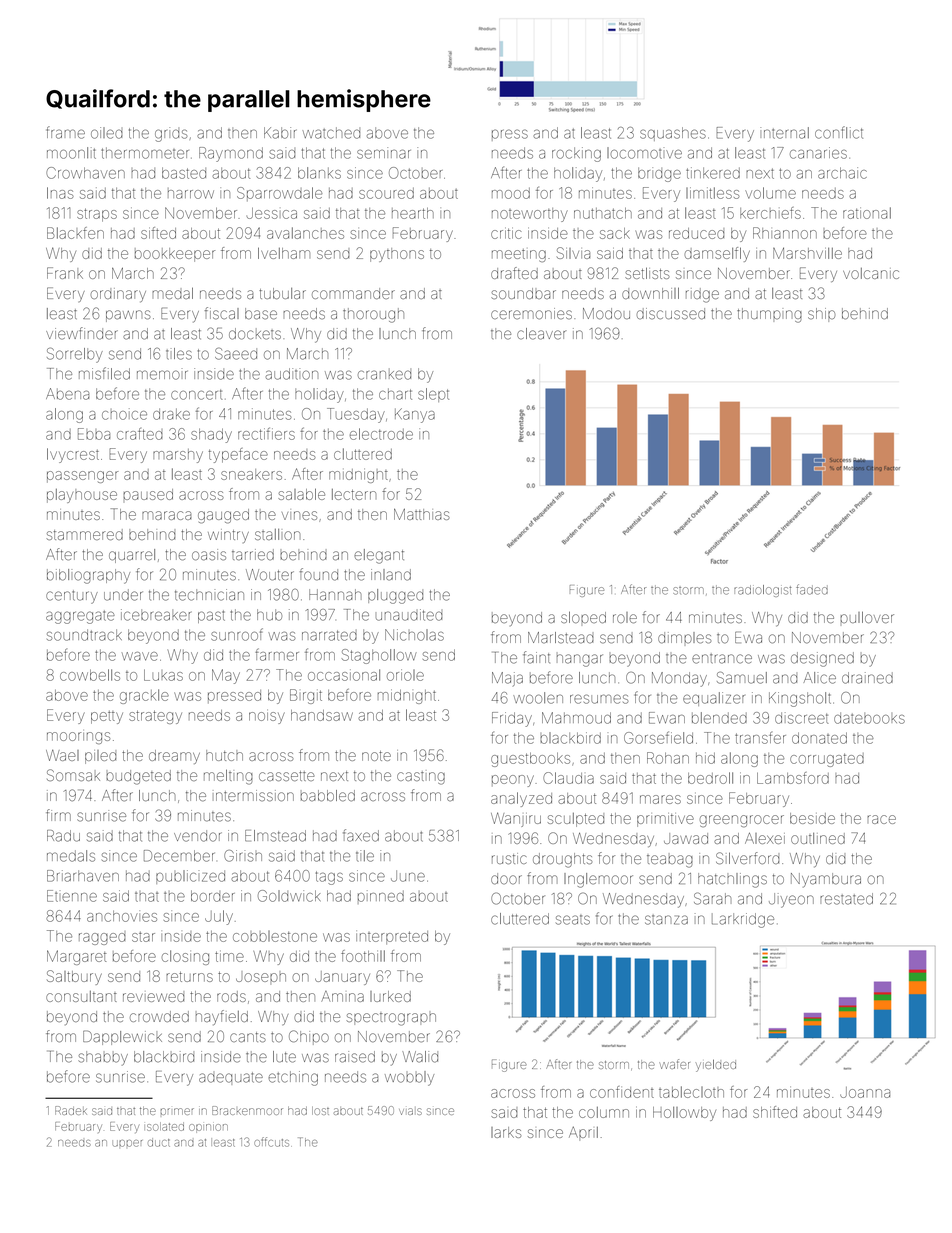 The width and height of the screenshot is (952, 1233). Describe the element at coordinates (812, 589) in the screenshot. I see `faded` at that location.
